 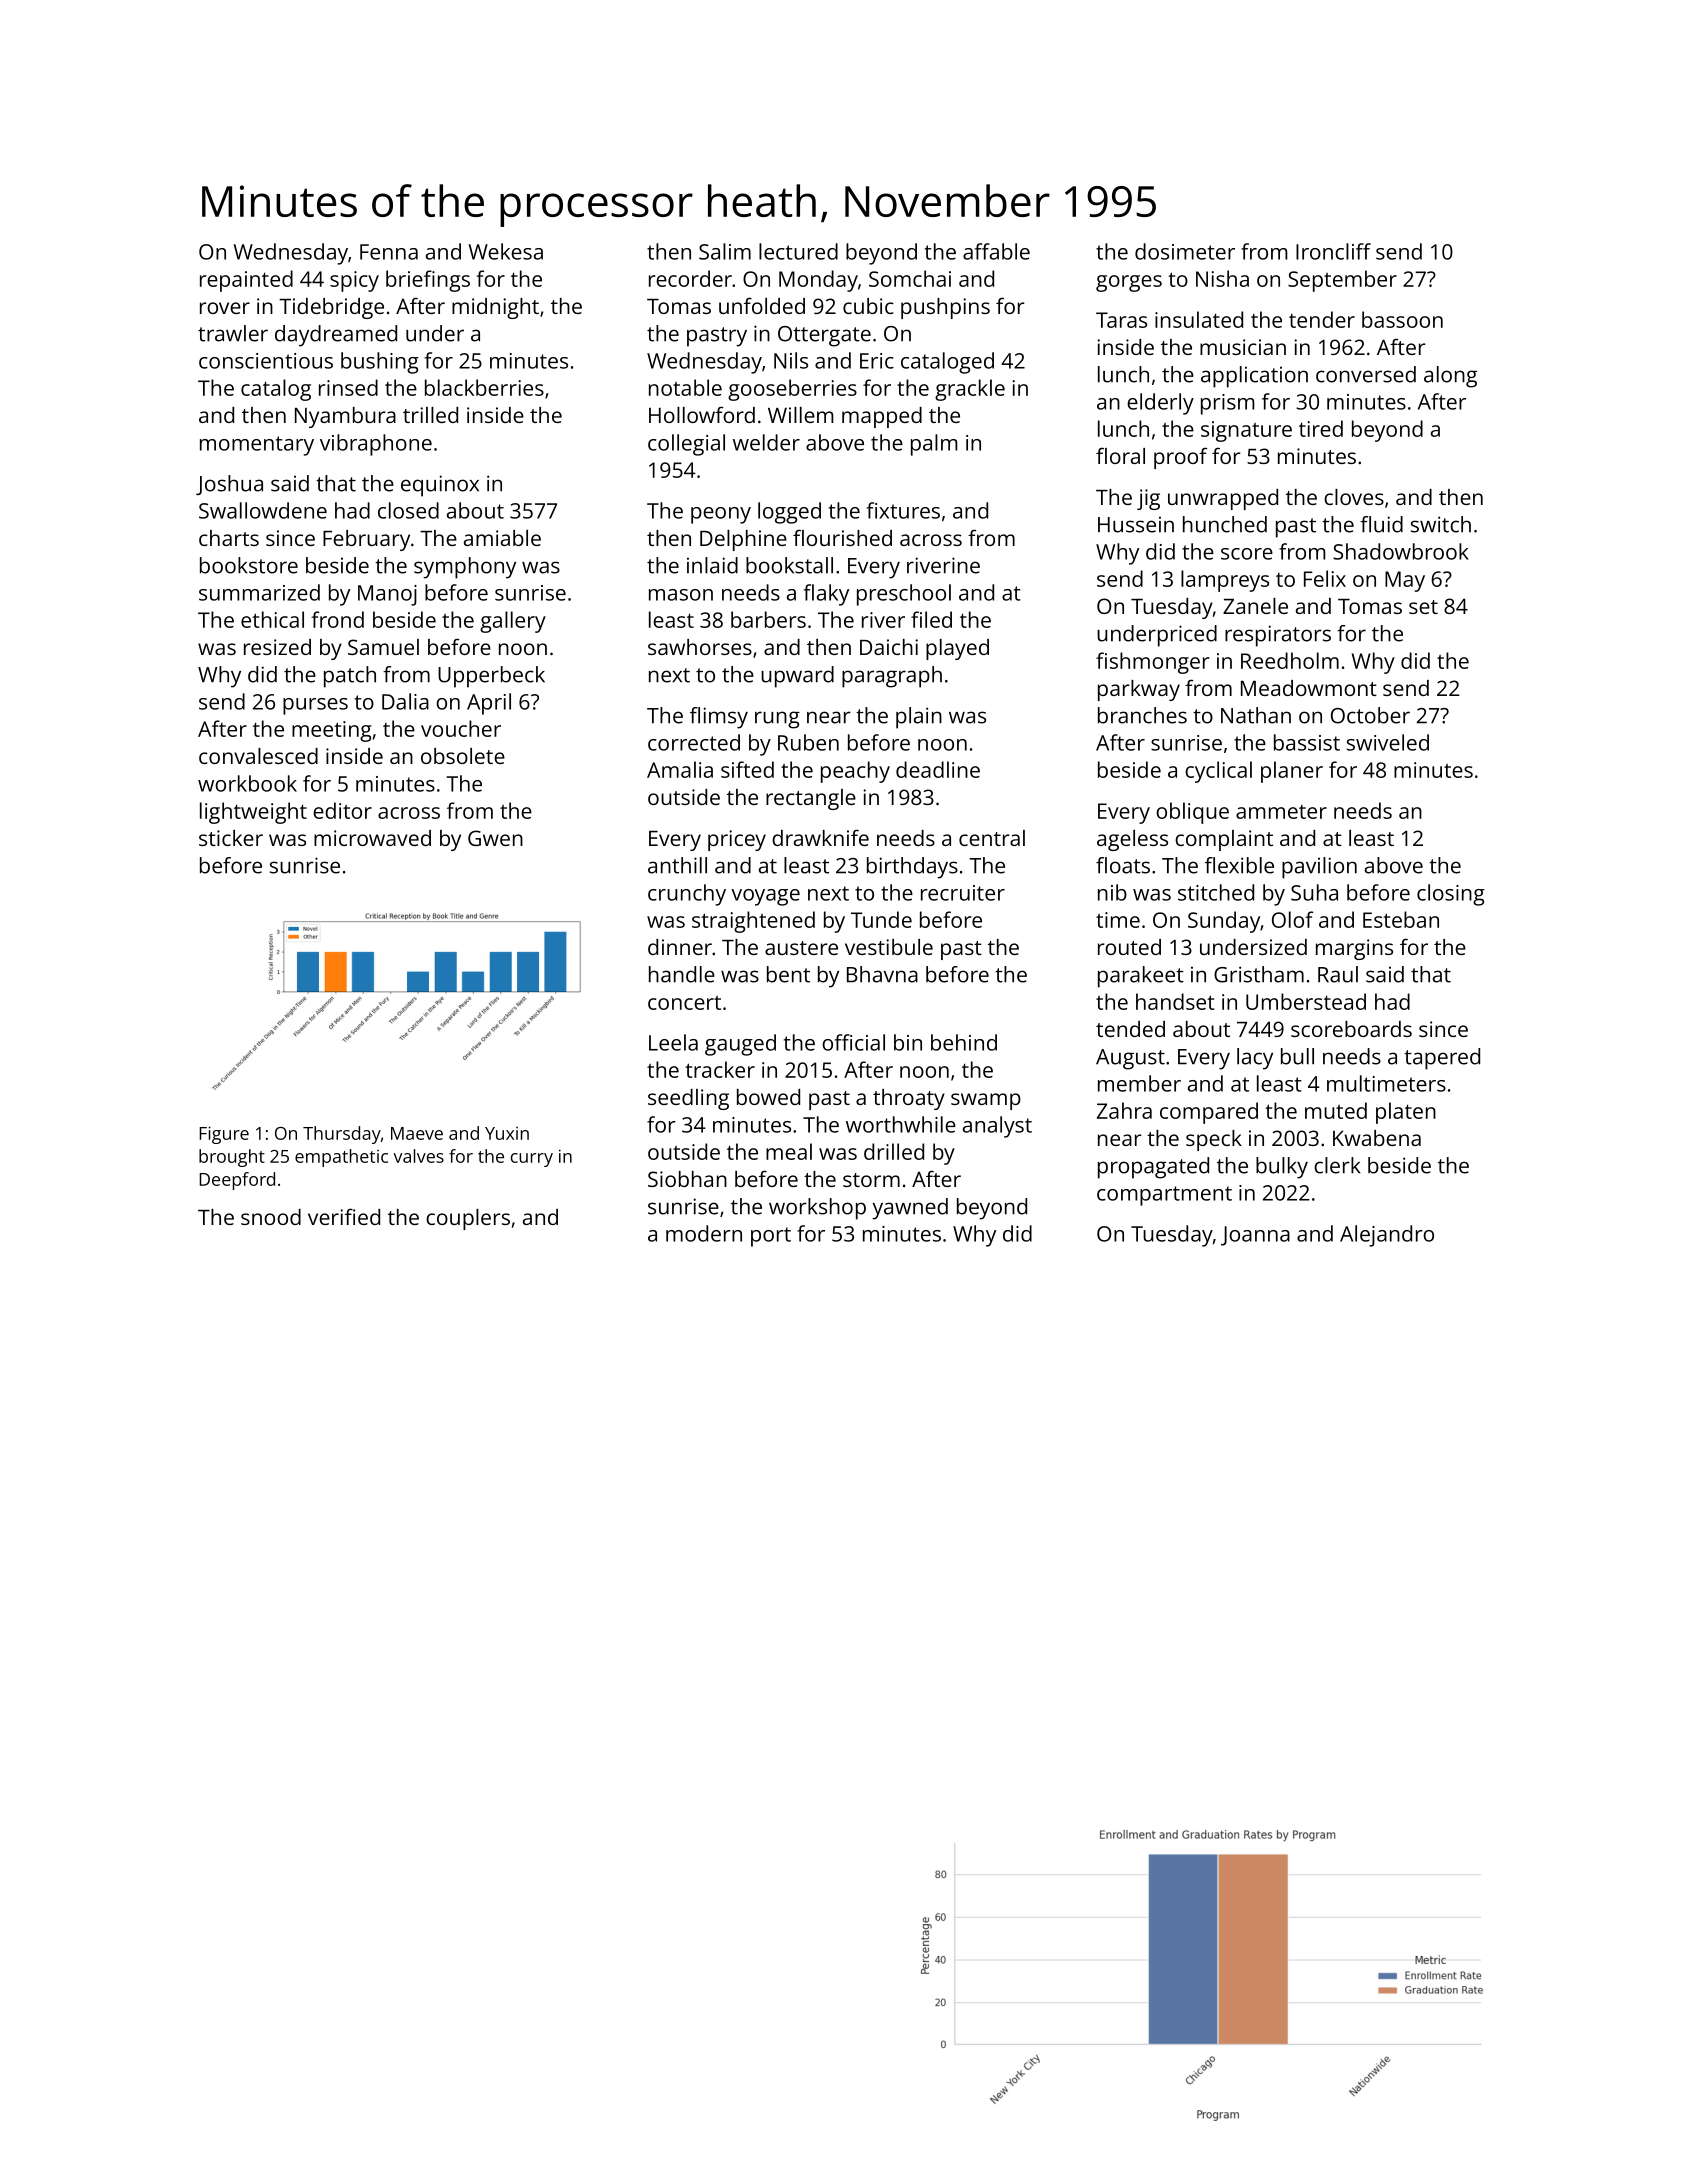 What do you see at coordinates (342, 810) in the document?
I see `editor` at bounding box center [342, 810].
